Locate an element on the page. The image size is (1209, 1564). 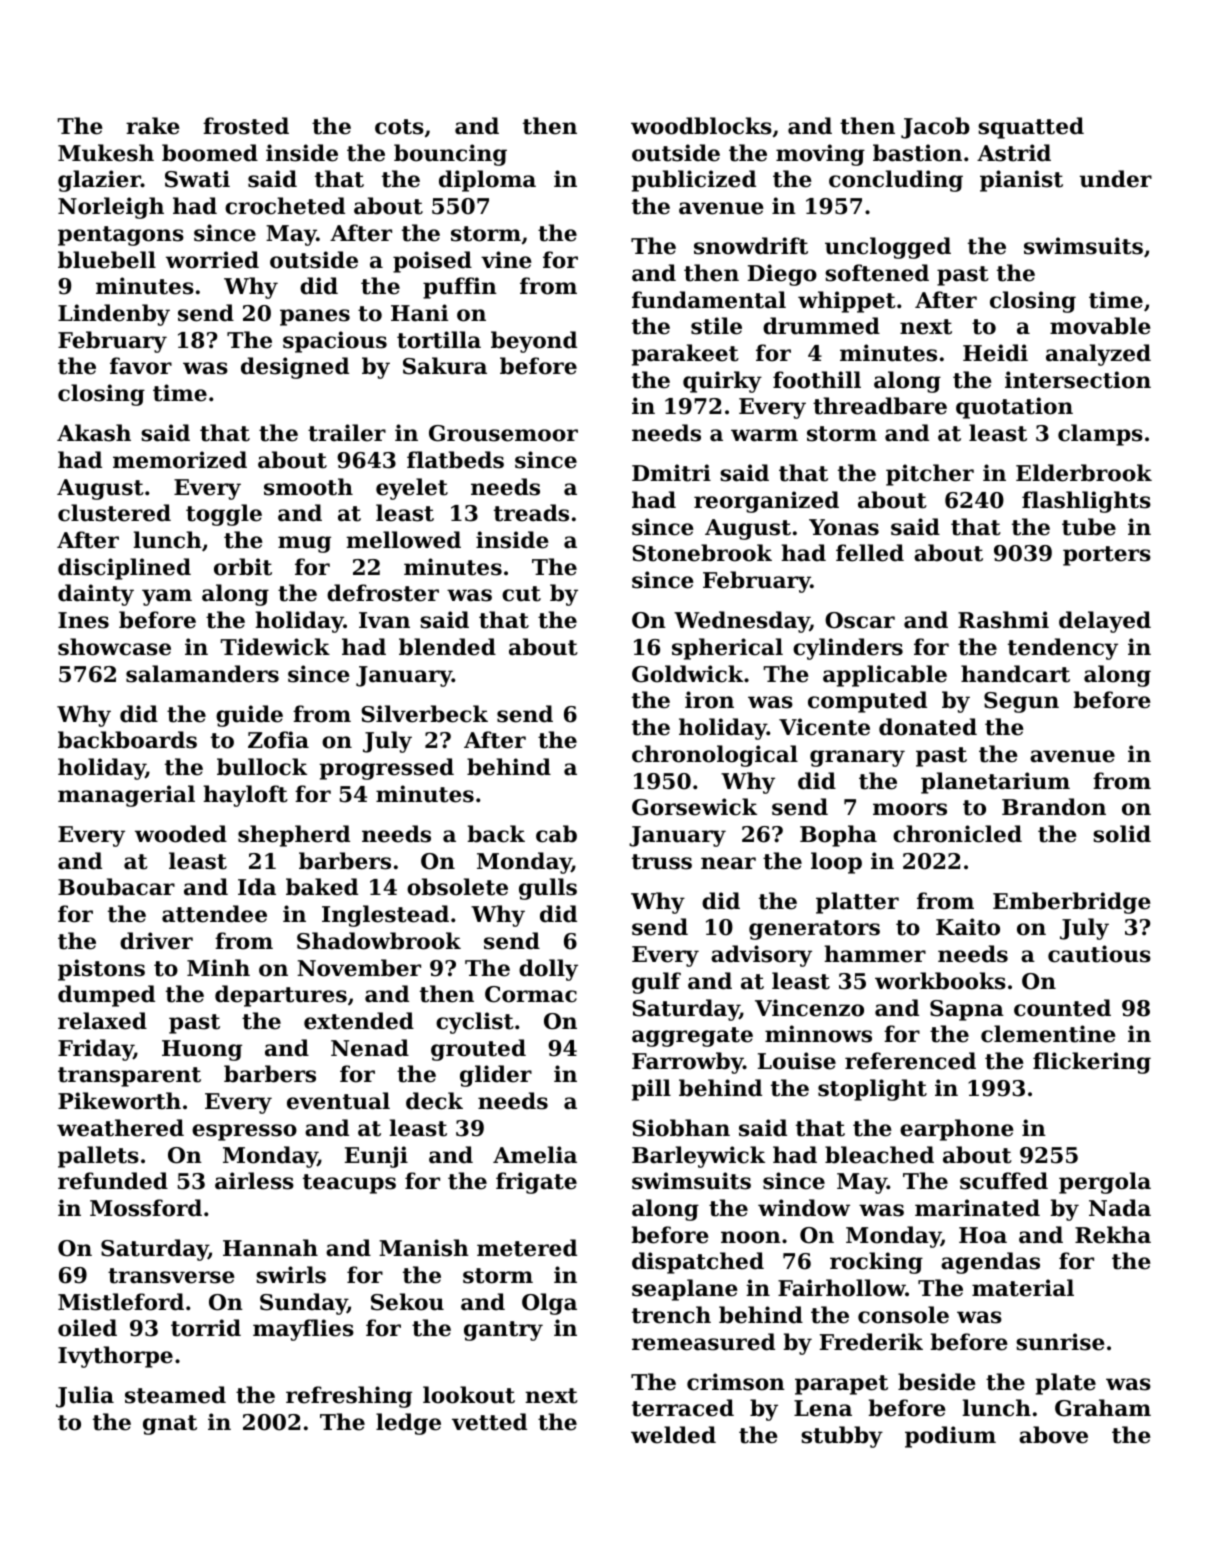
Dmitri is located at coordinates (671, 473).
